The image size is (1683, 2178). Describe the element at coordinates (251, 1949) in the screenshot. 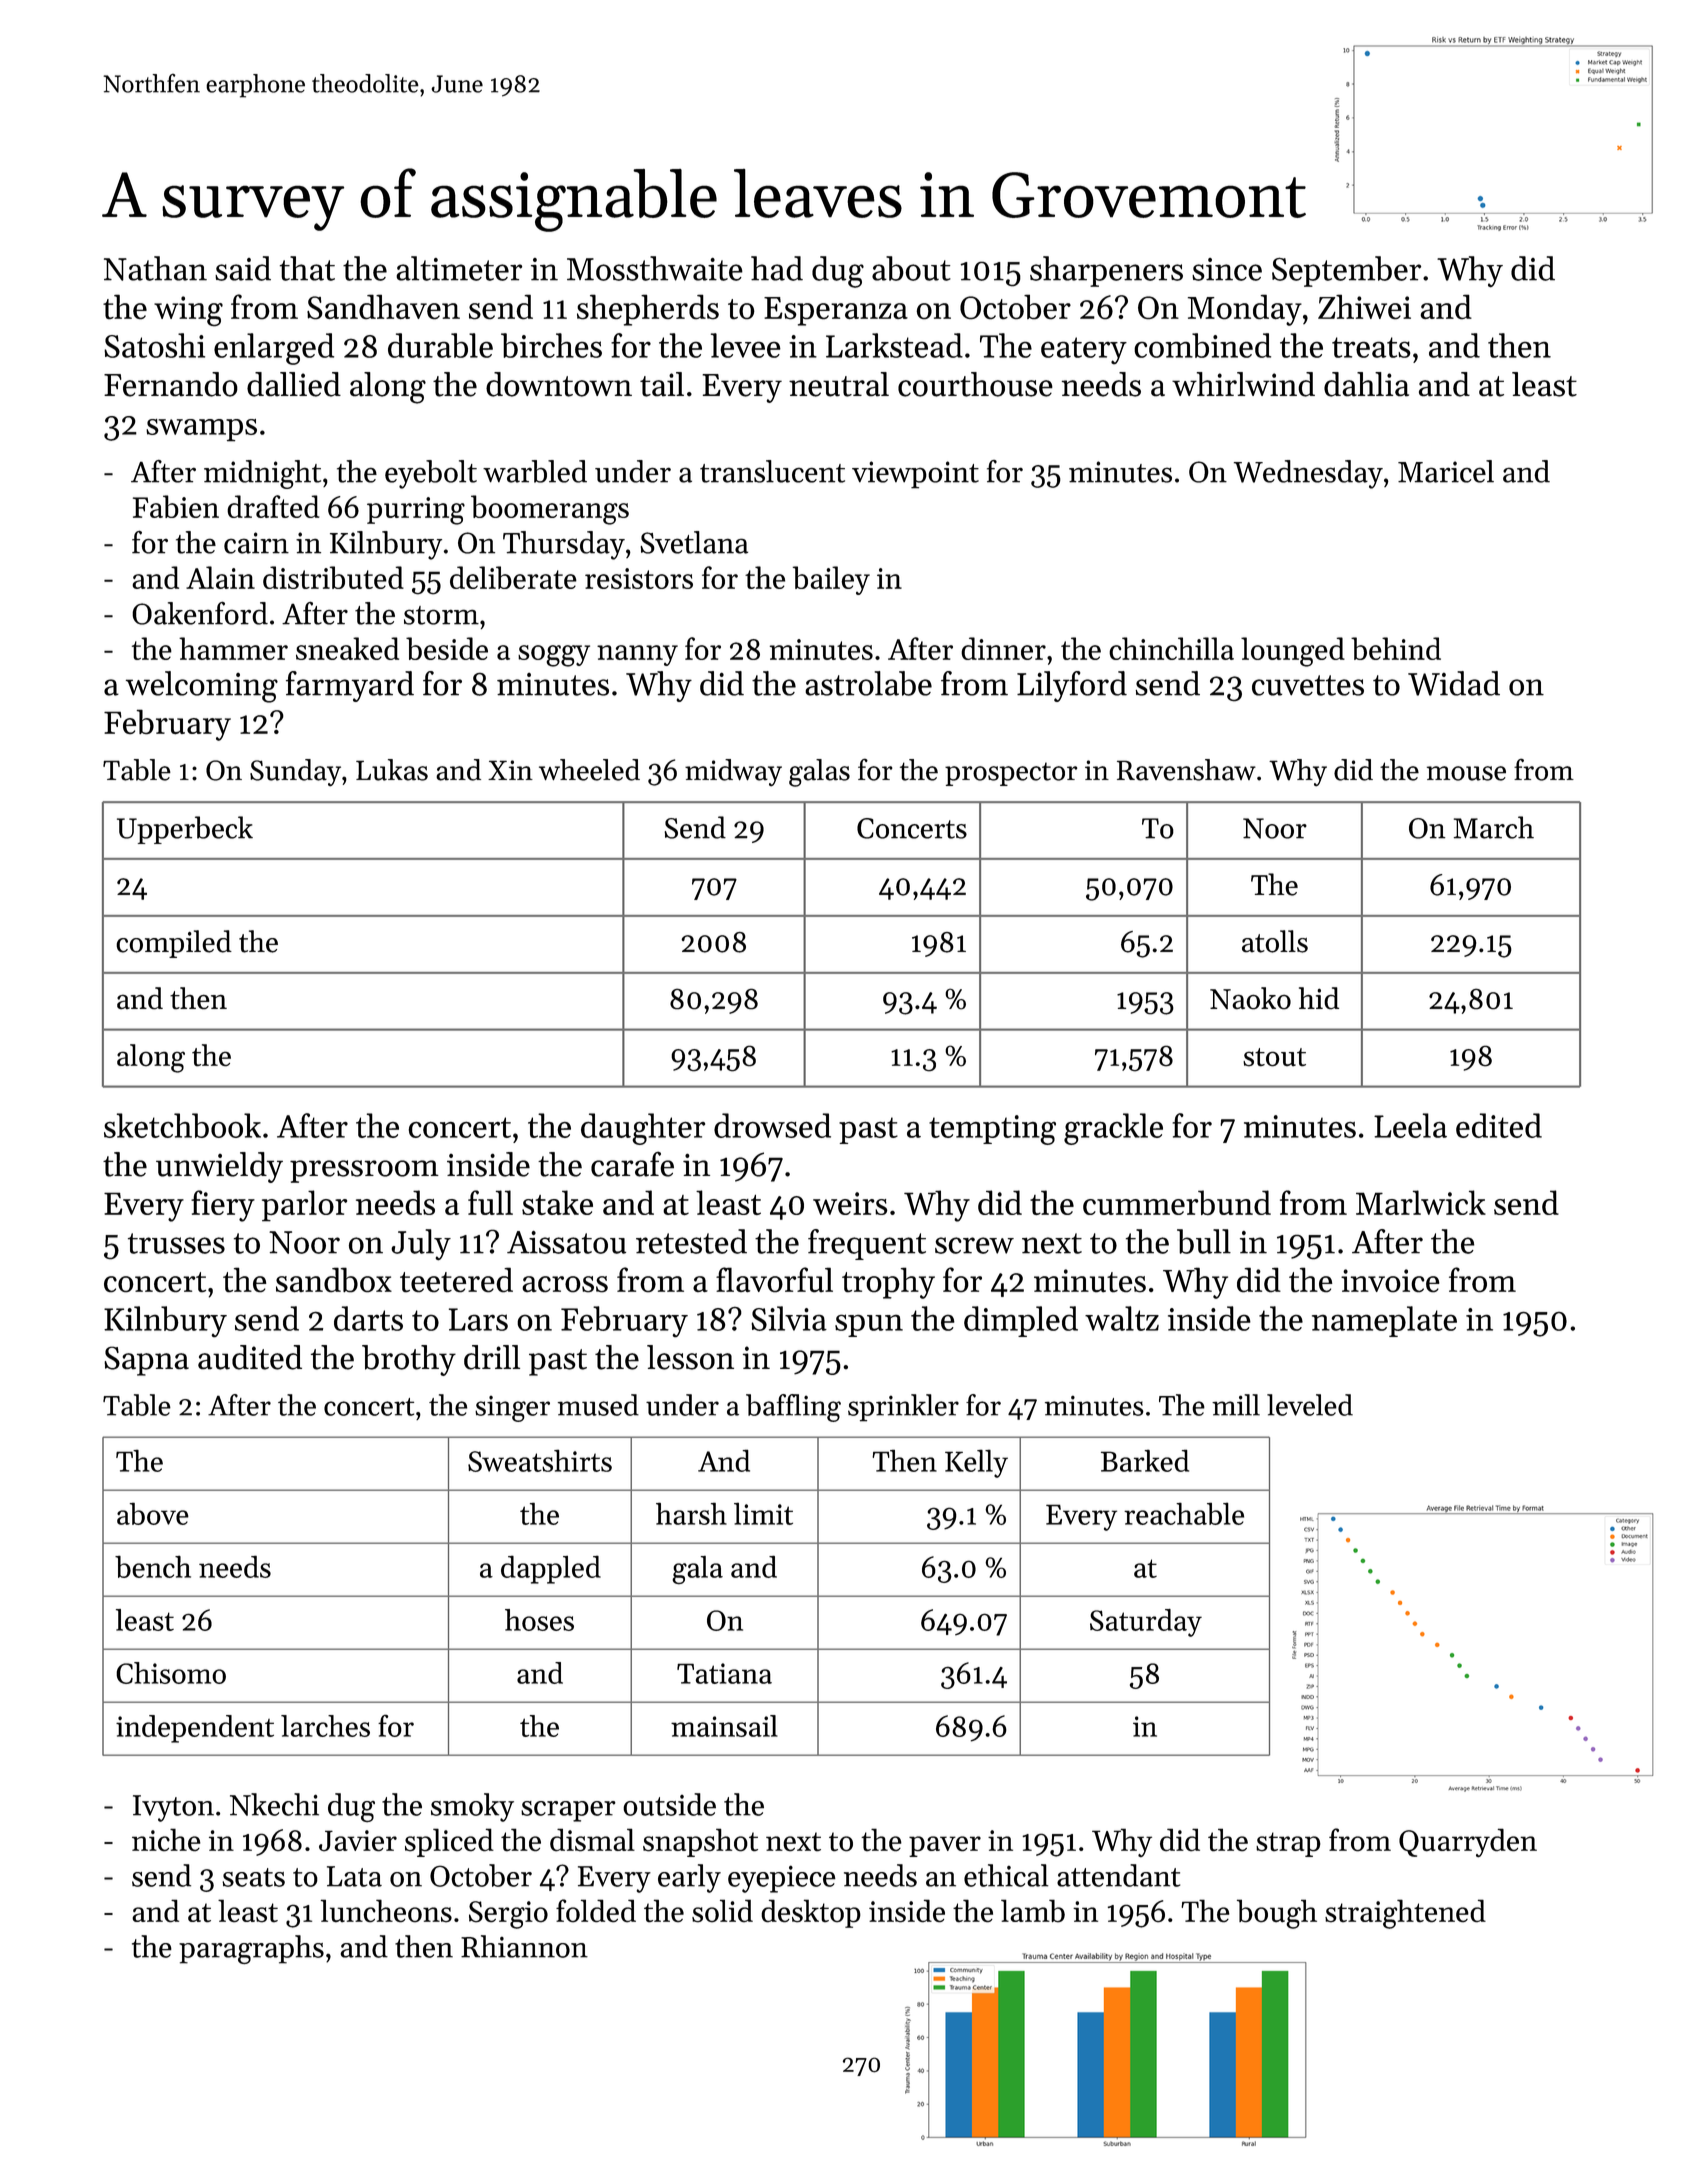

I see `paragraphs` at that location.
